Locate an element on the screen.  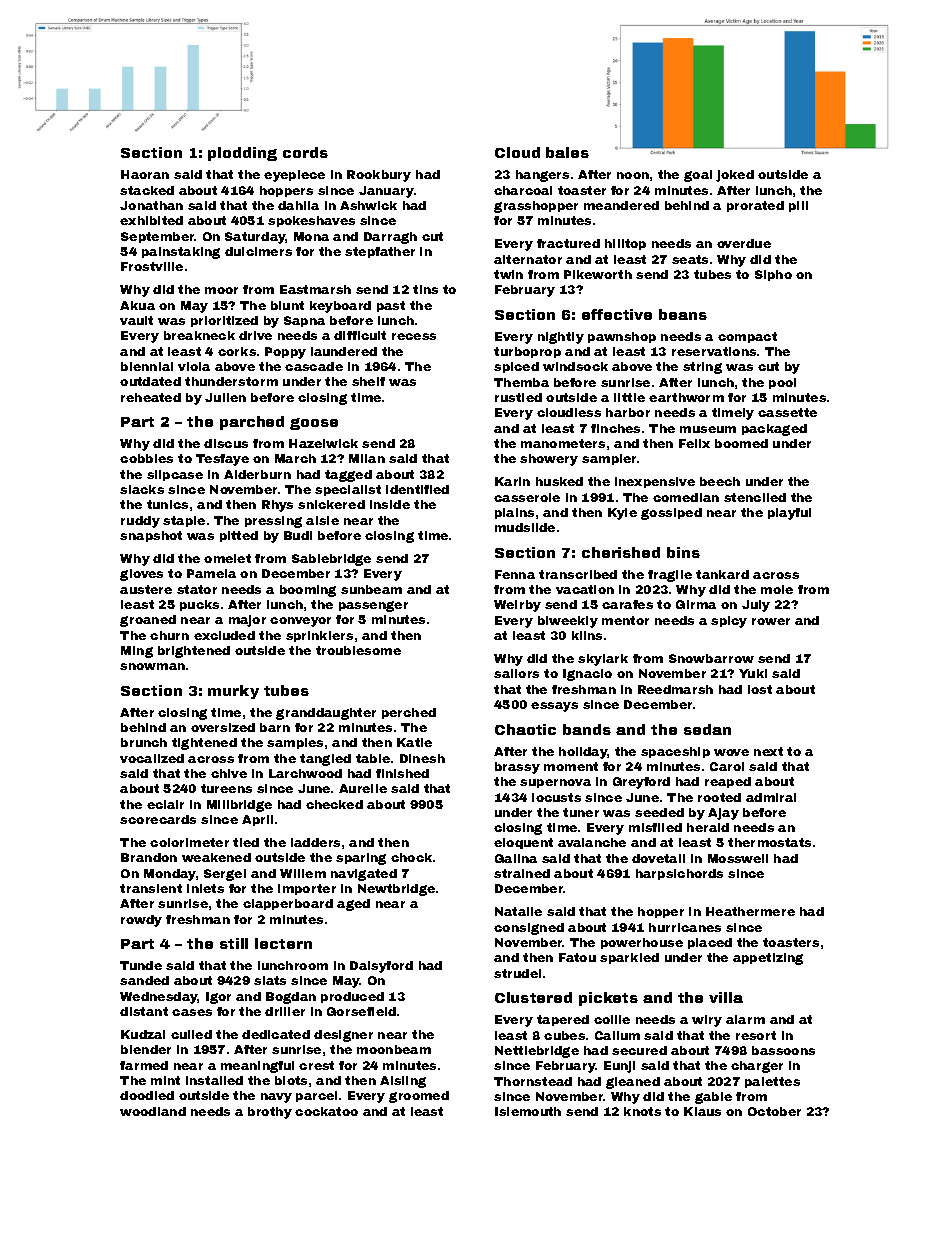
brunch is located at coordinates (144, 742).
